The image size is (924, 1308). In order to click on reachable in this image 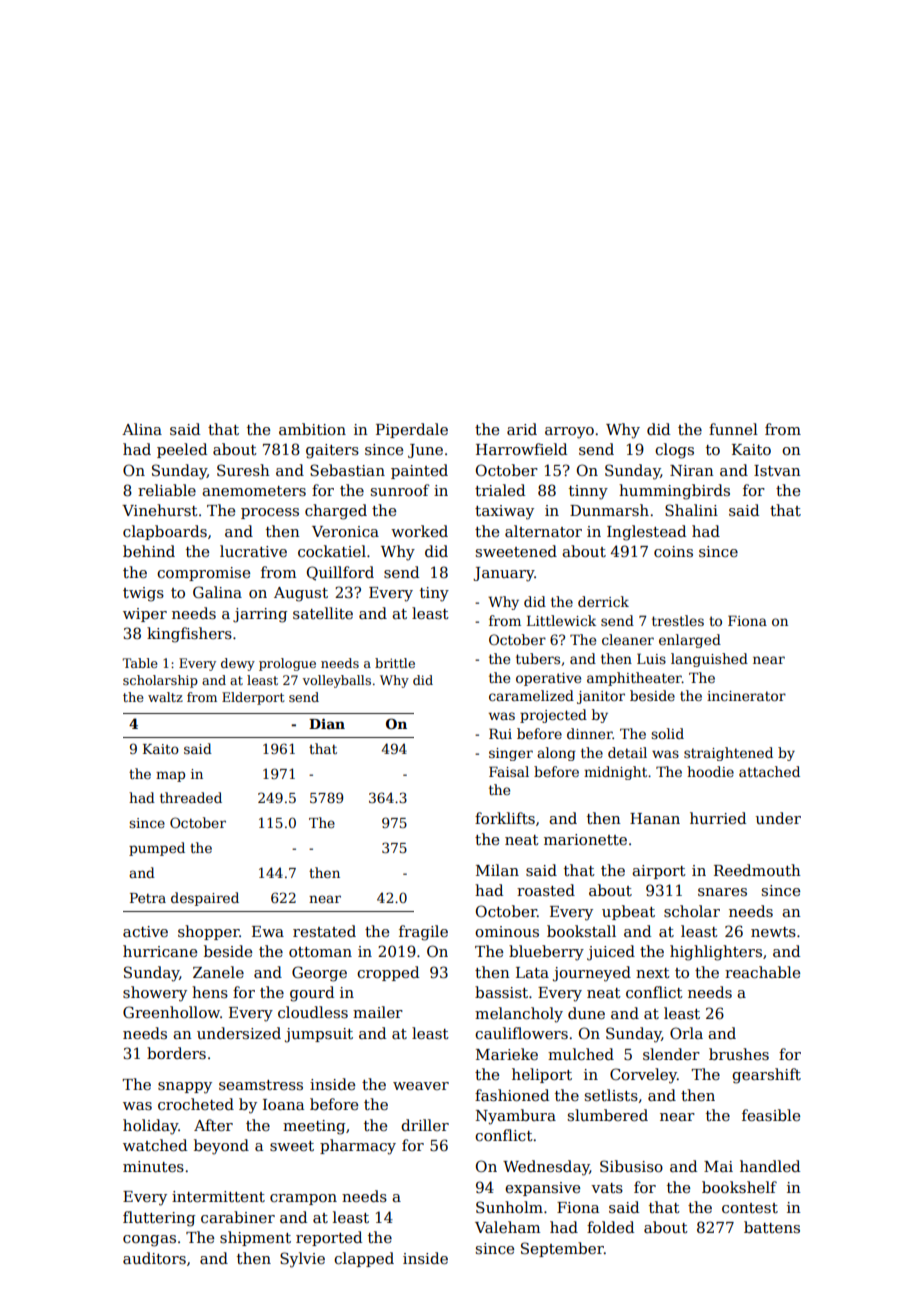, I will do `click(762, 972)`.
